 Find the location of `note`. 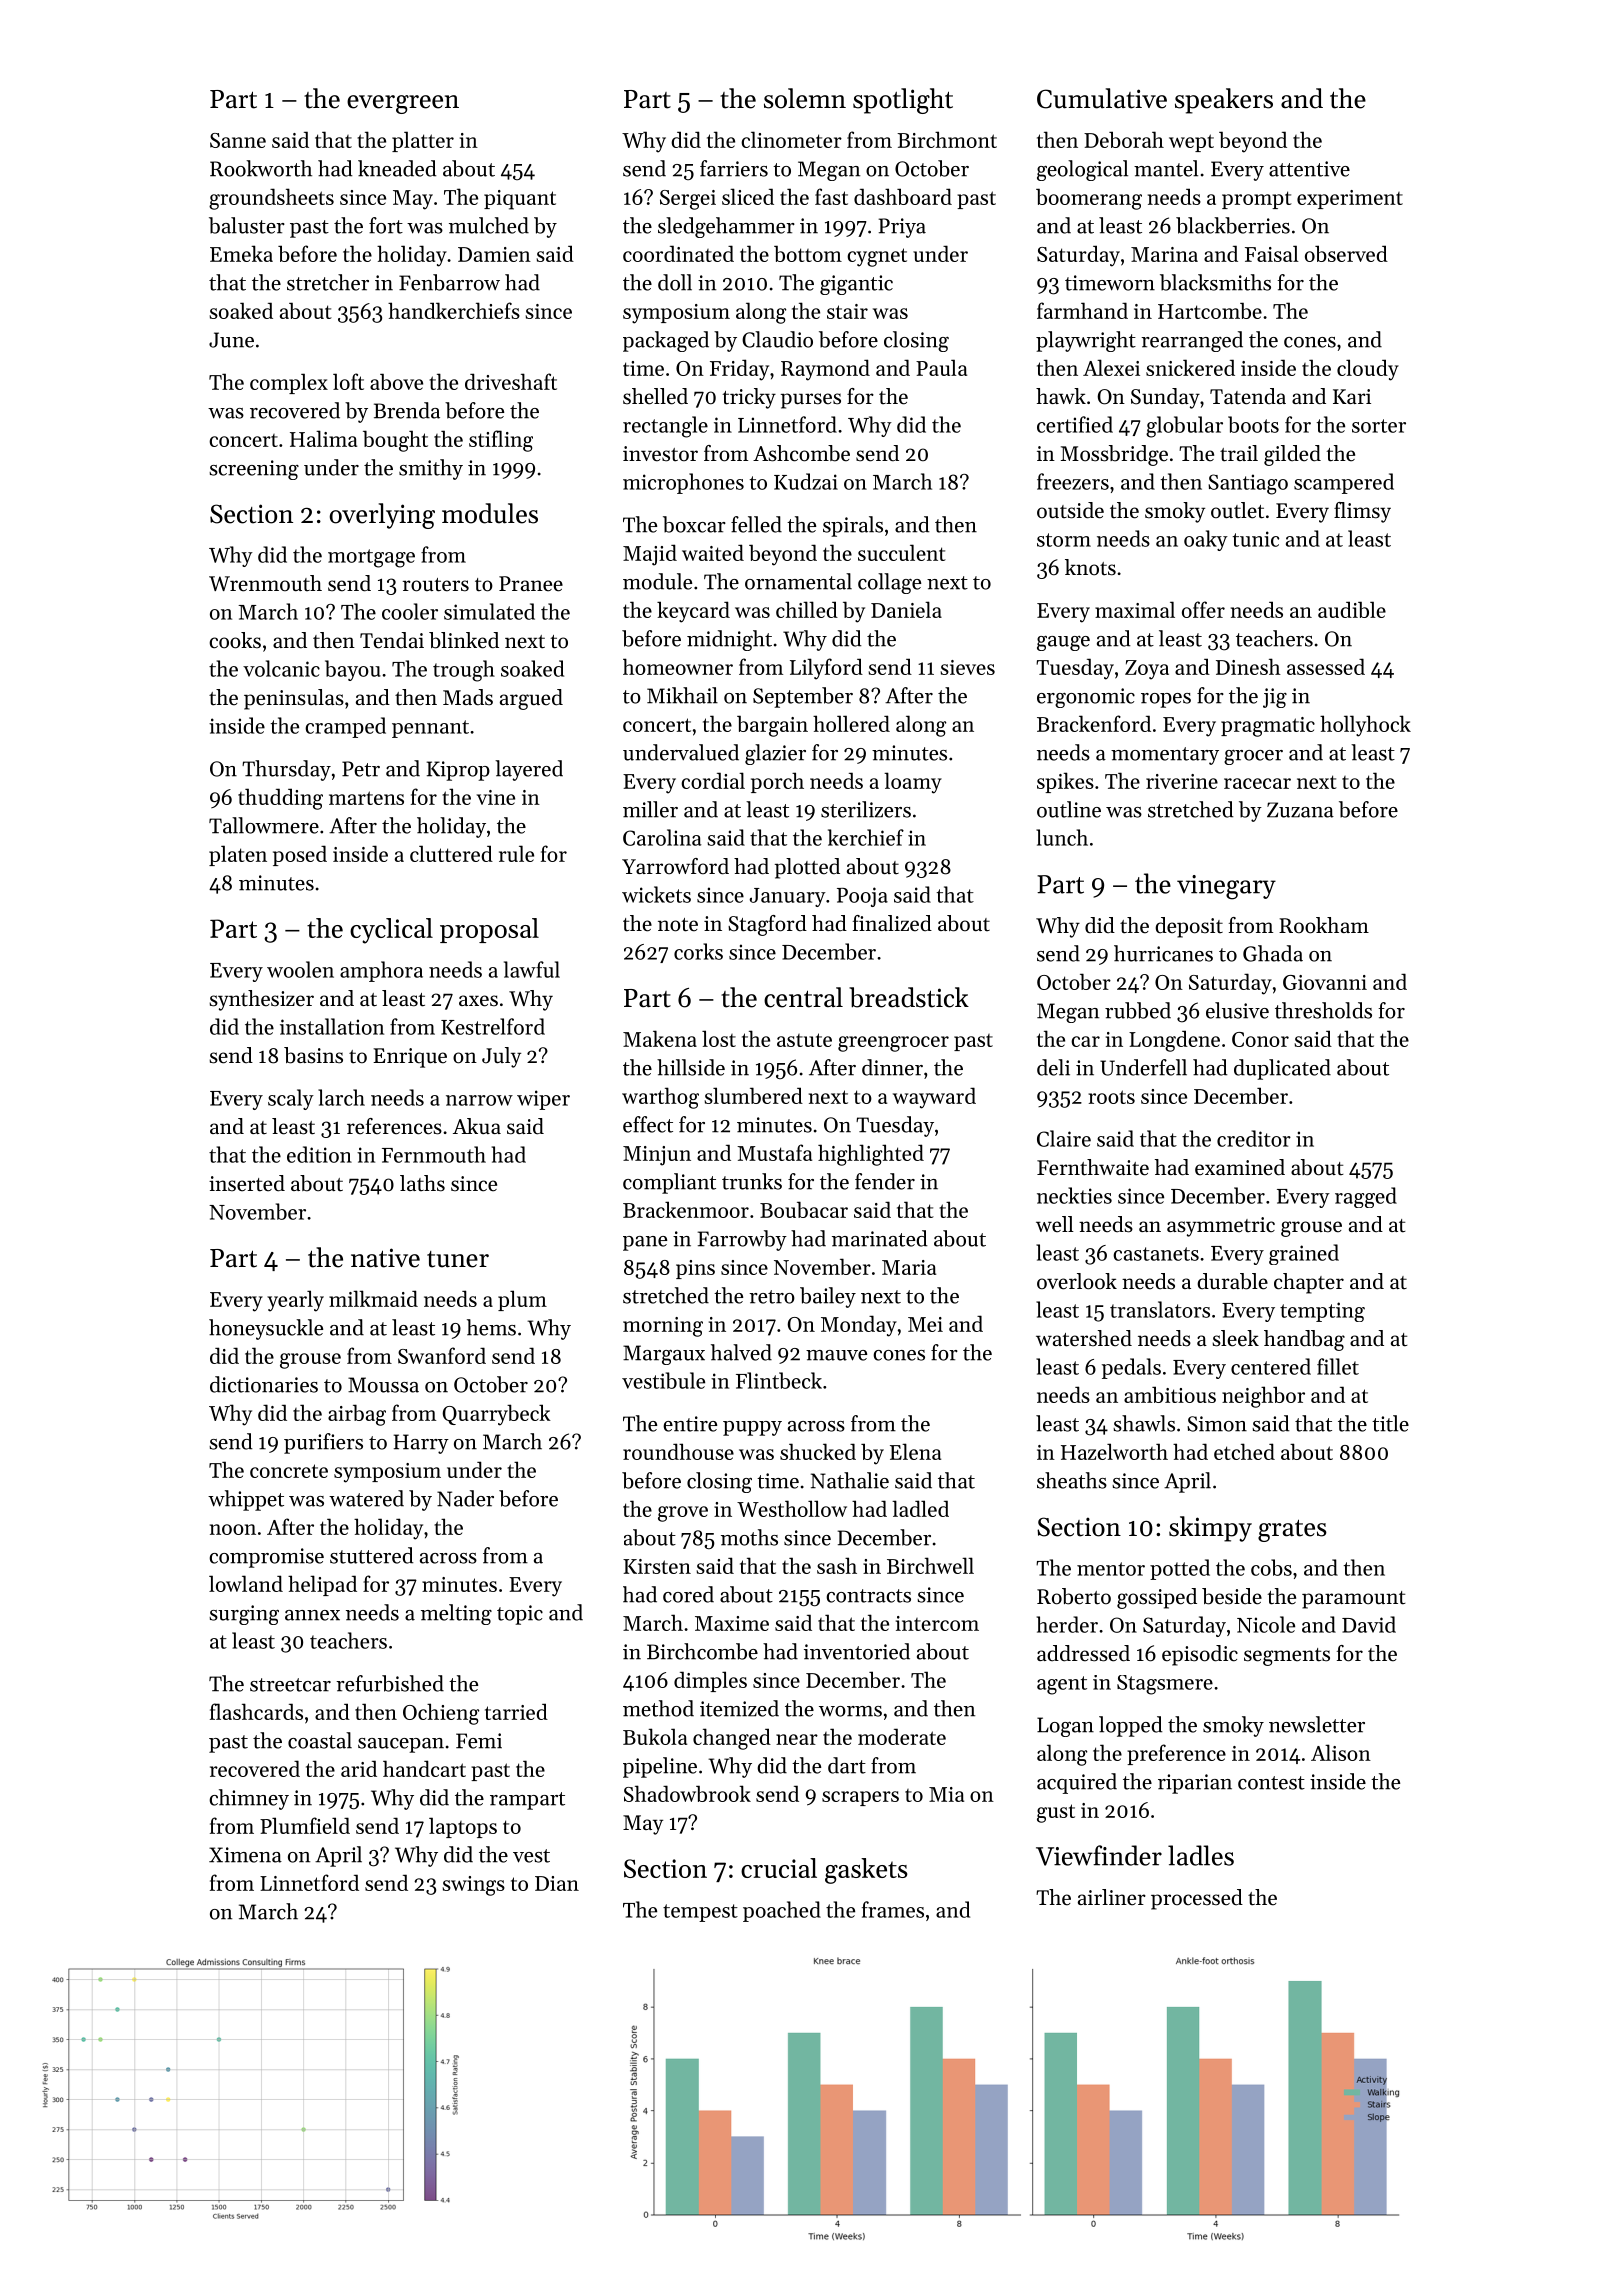

note is located at coordinates (678, 925).
